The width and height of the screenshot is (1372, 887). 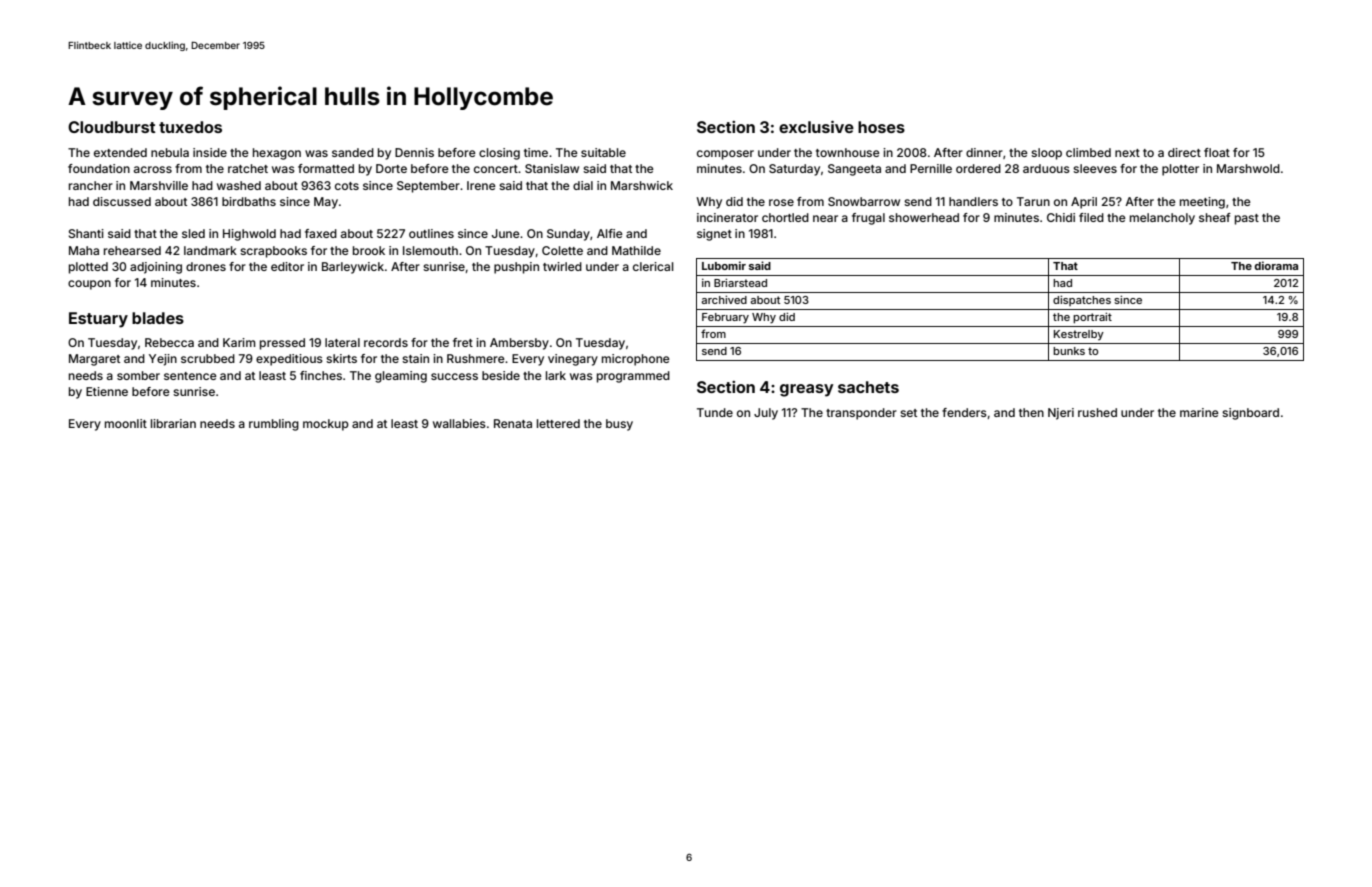 What do you see at coordinates (190, 127) in the screenshot?
I see `tuxedos` at bounding box center [190, 127].
